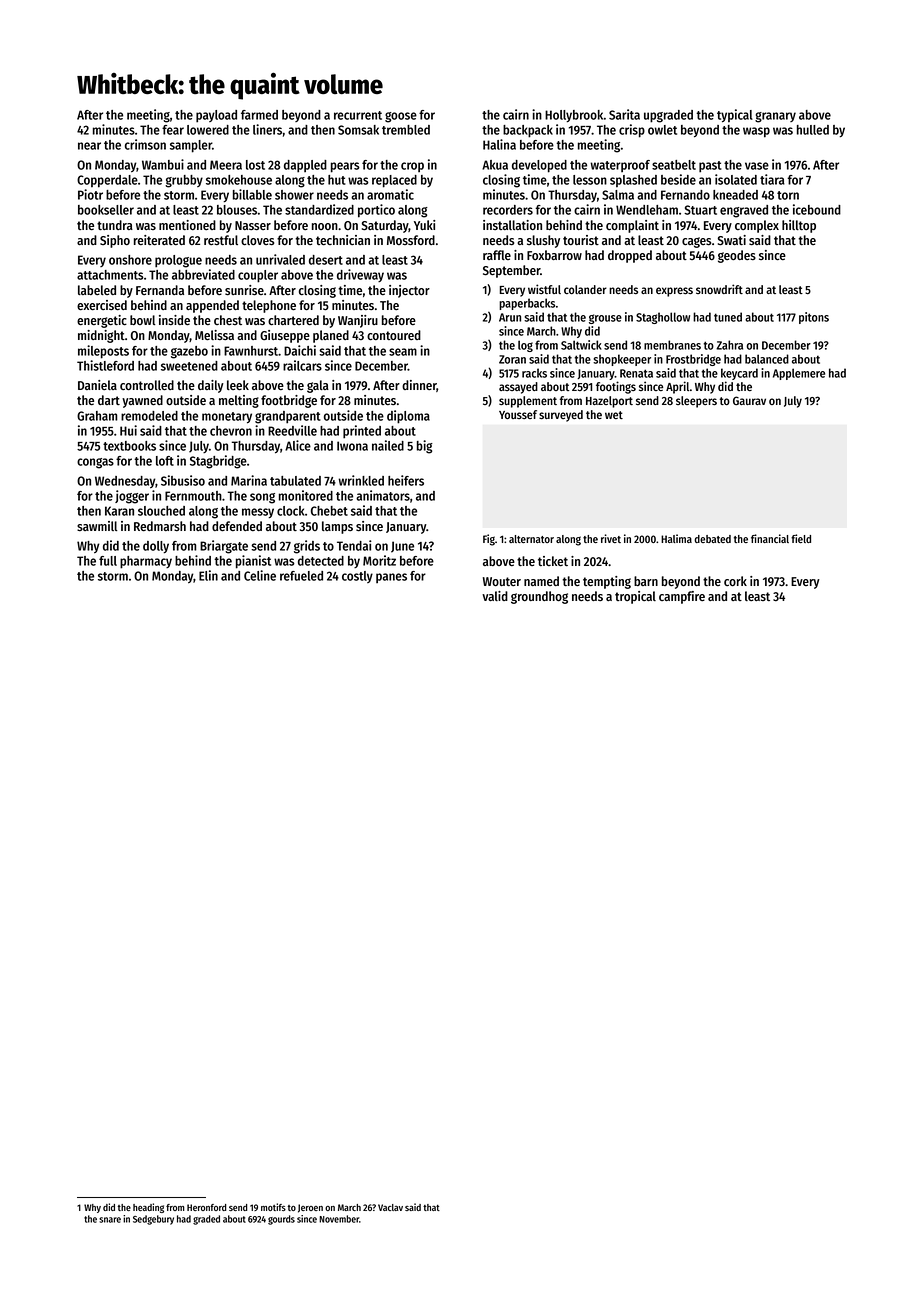  I want to click on sampler, so click(191, 146).
